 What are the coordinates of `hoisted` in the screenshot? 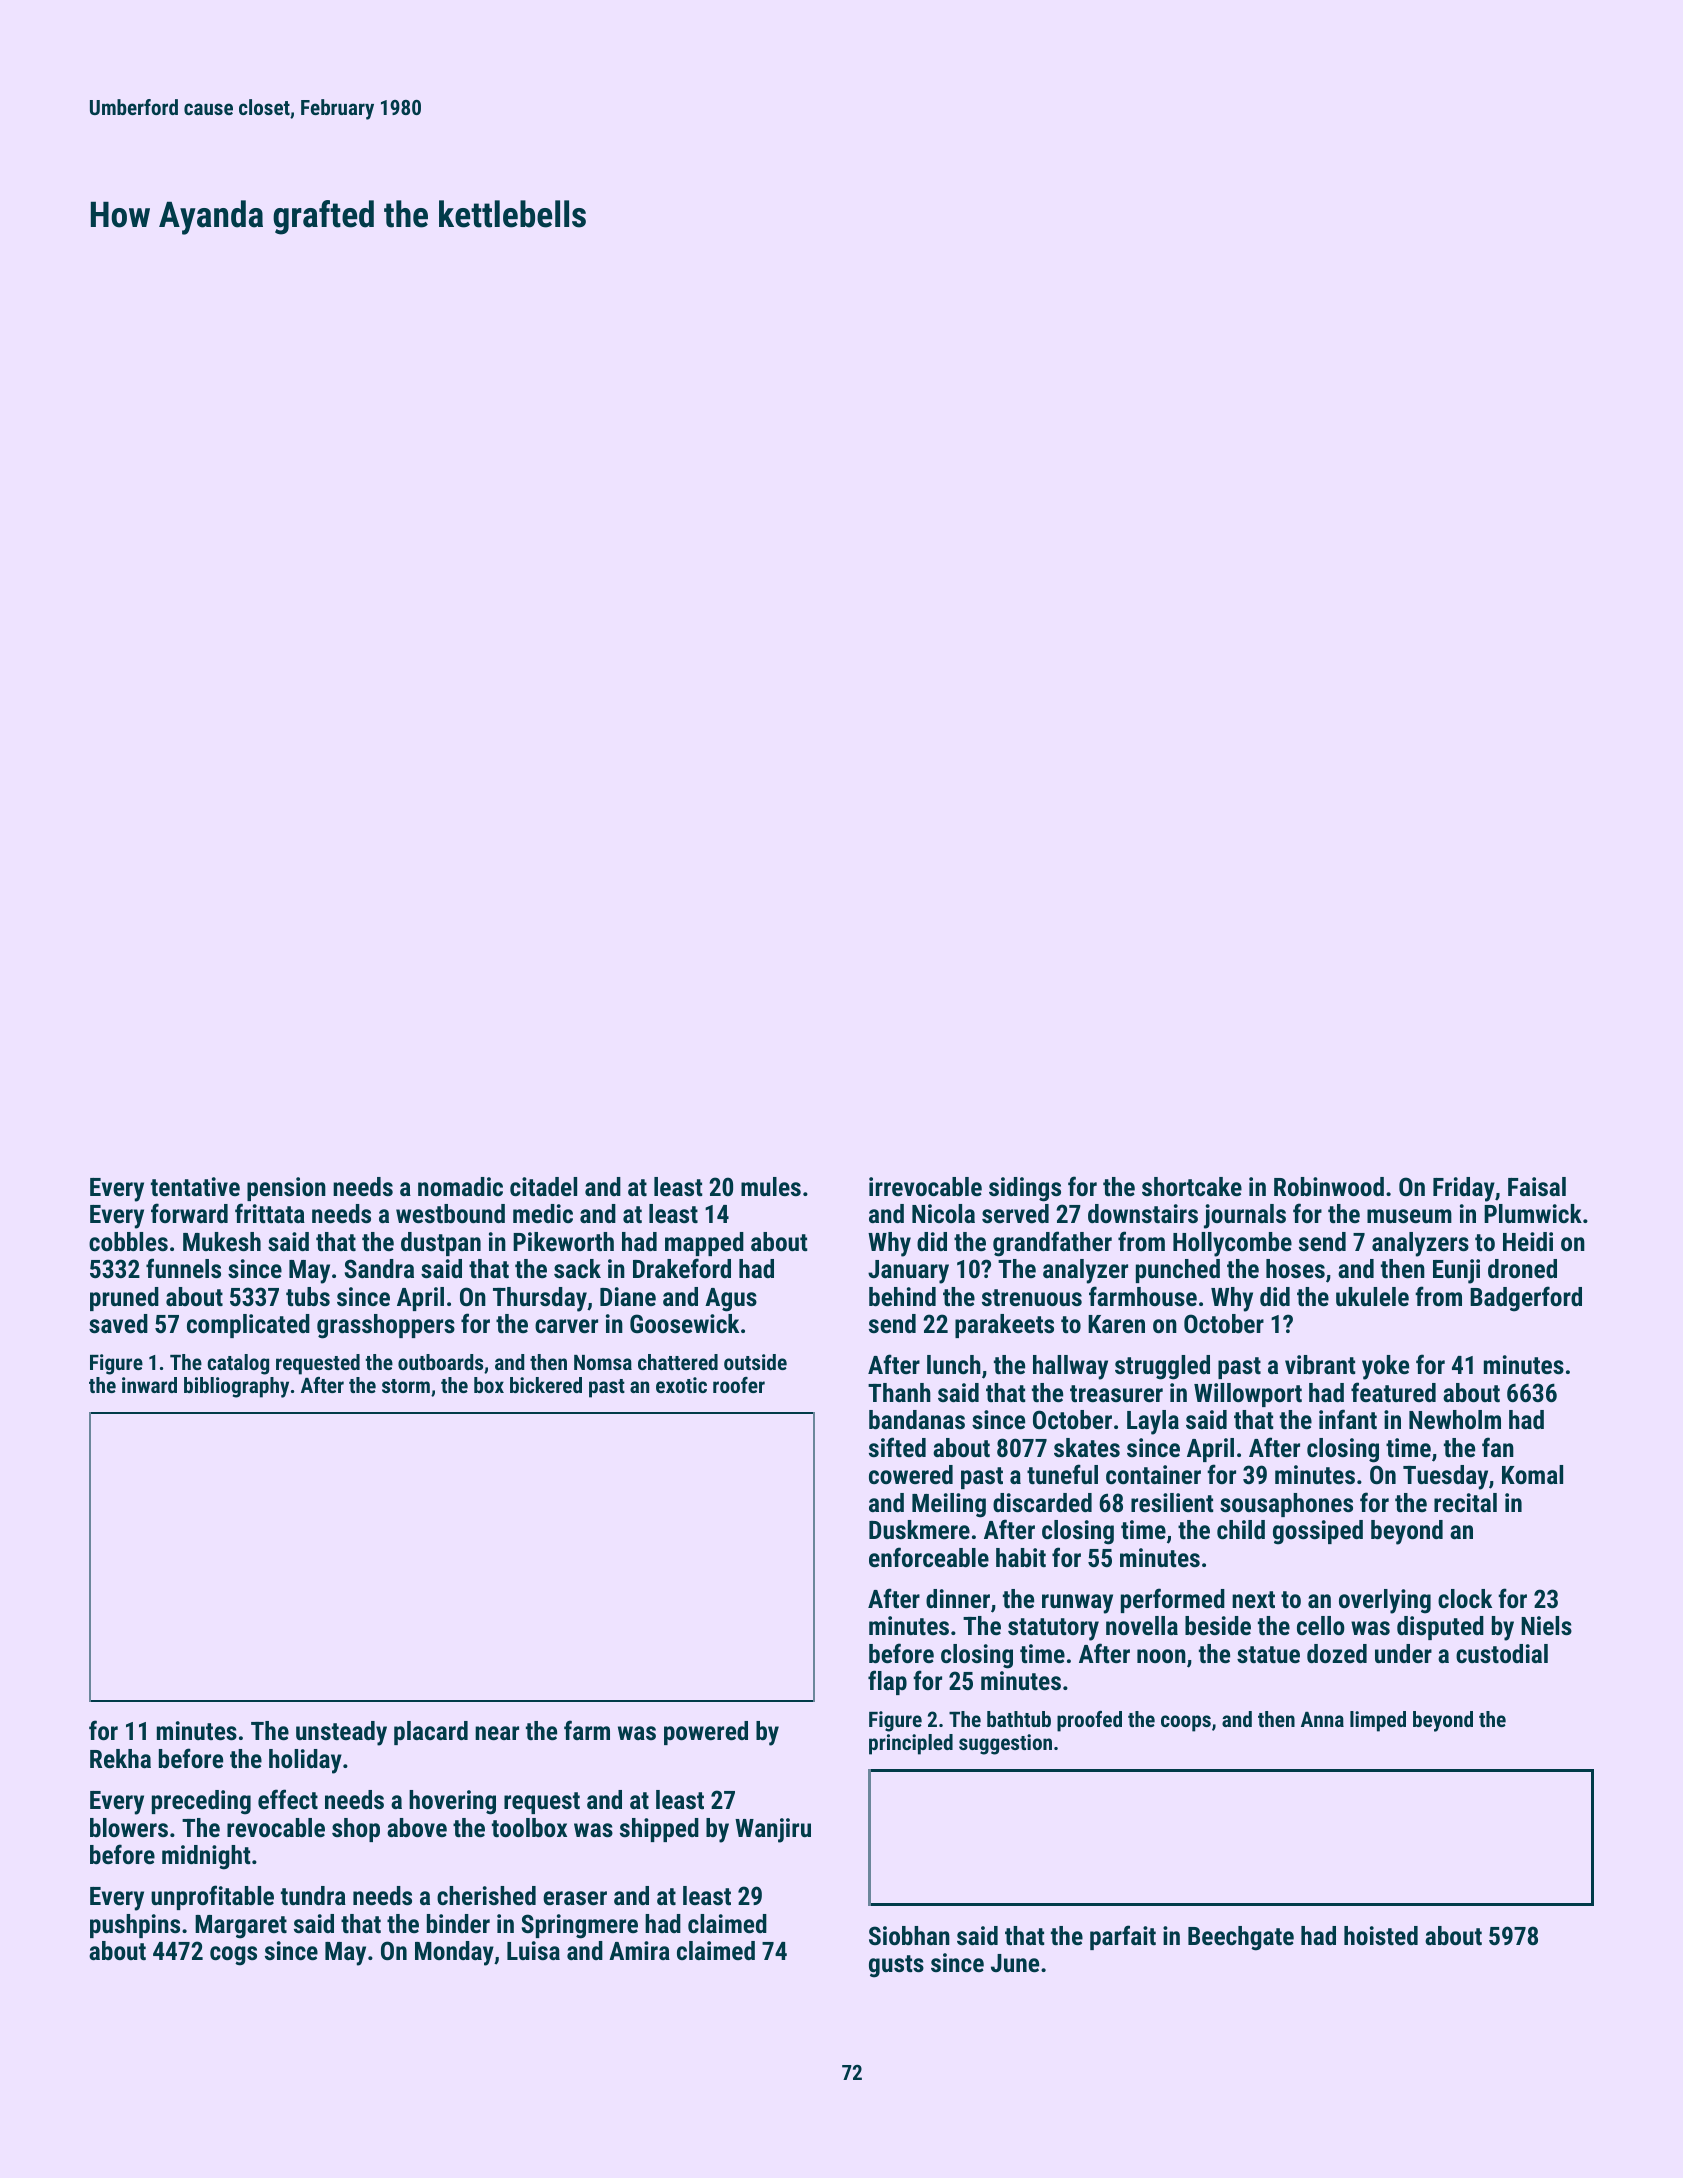 It's located at (1381, 1935).
